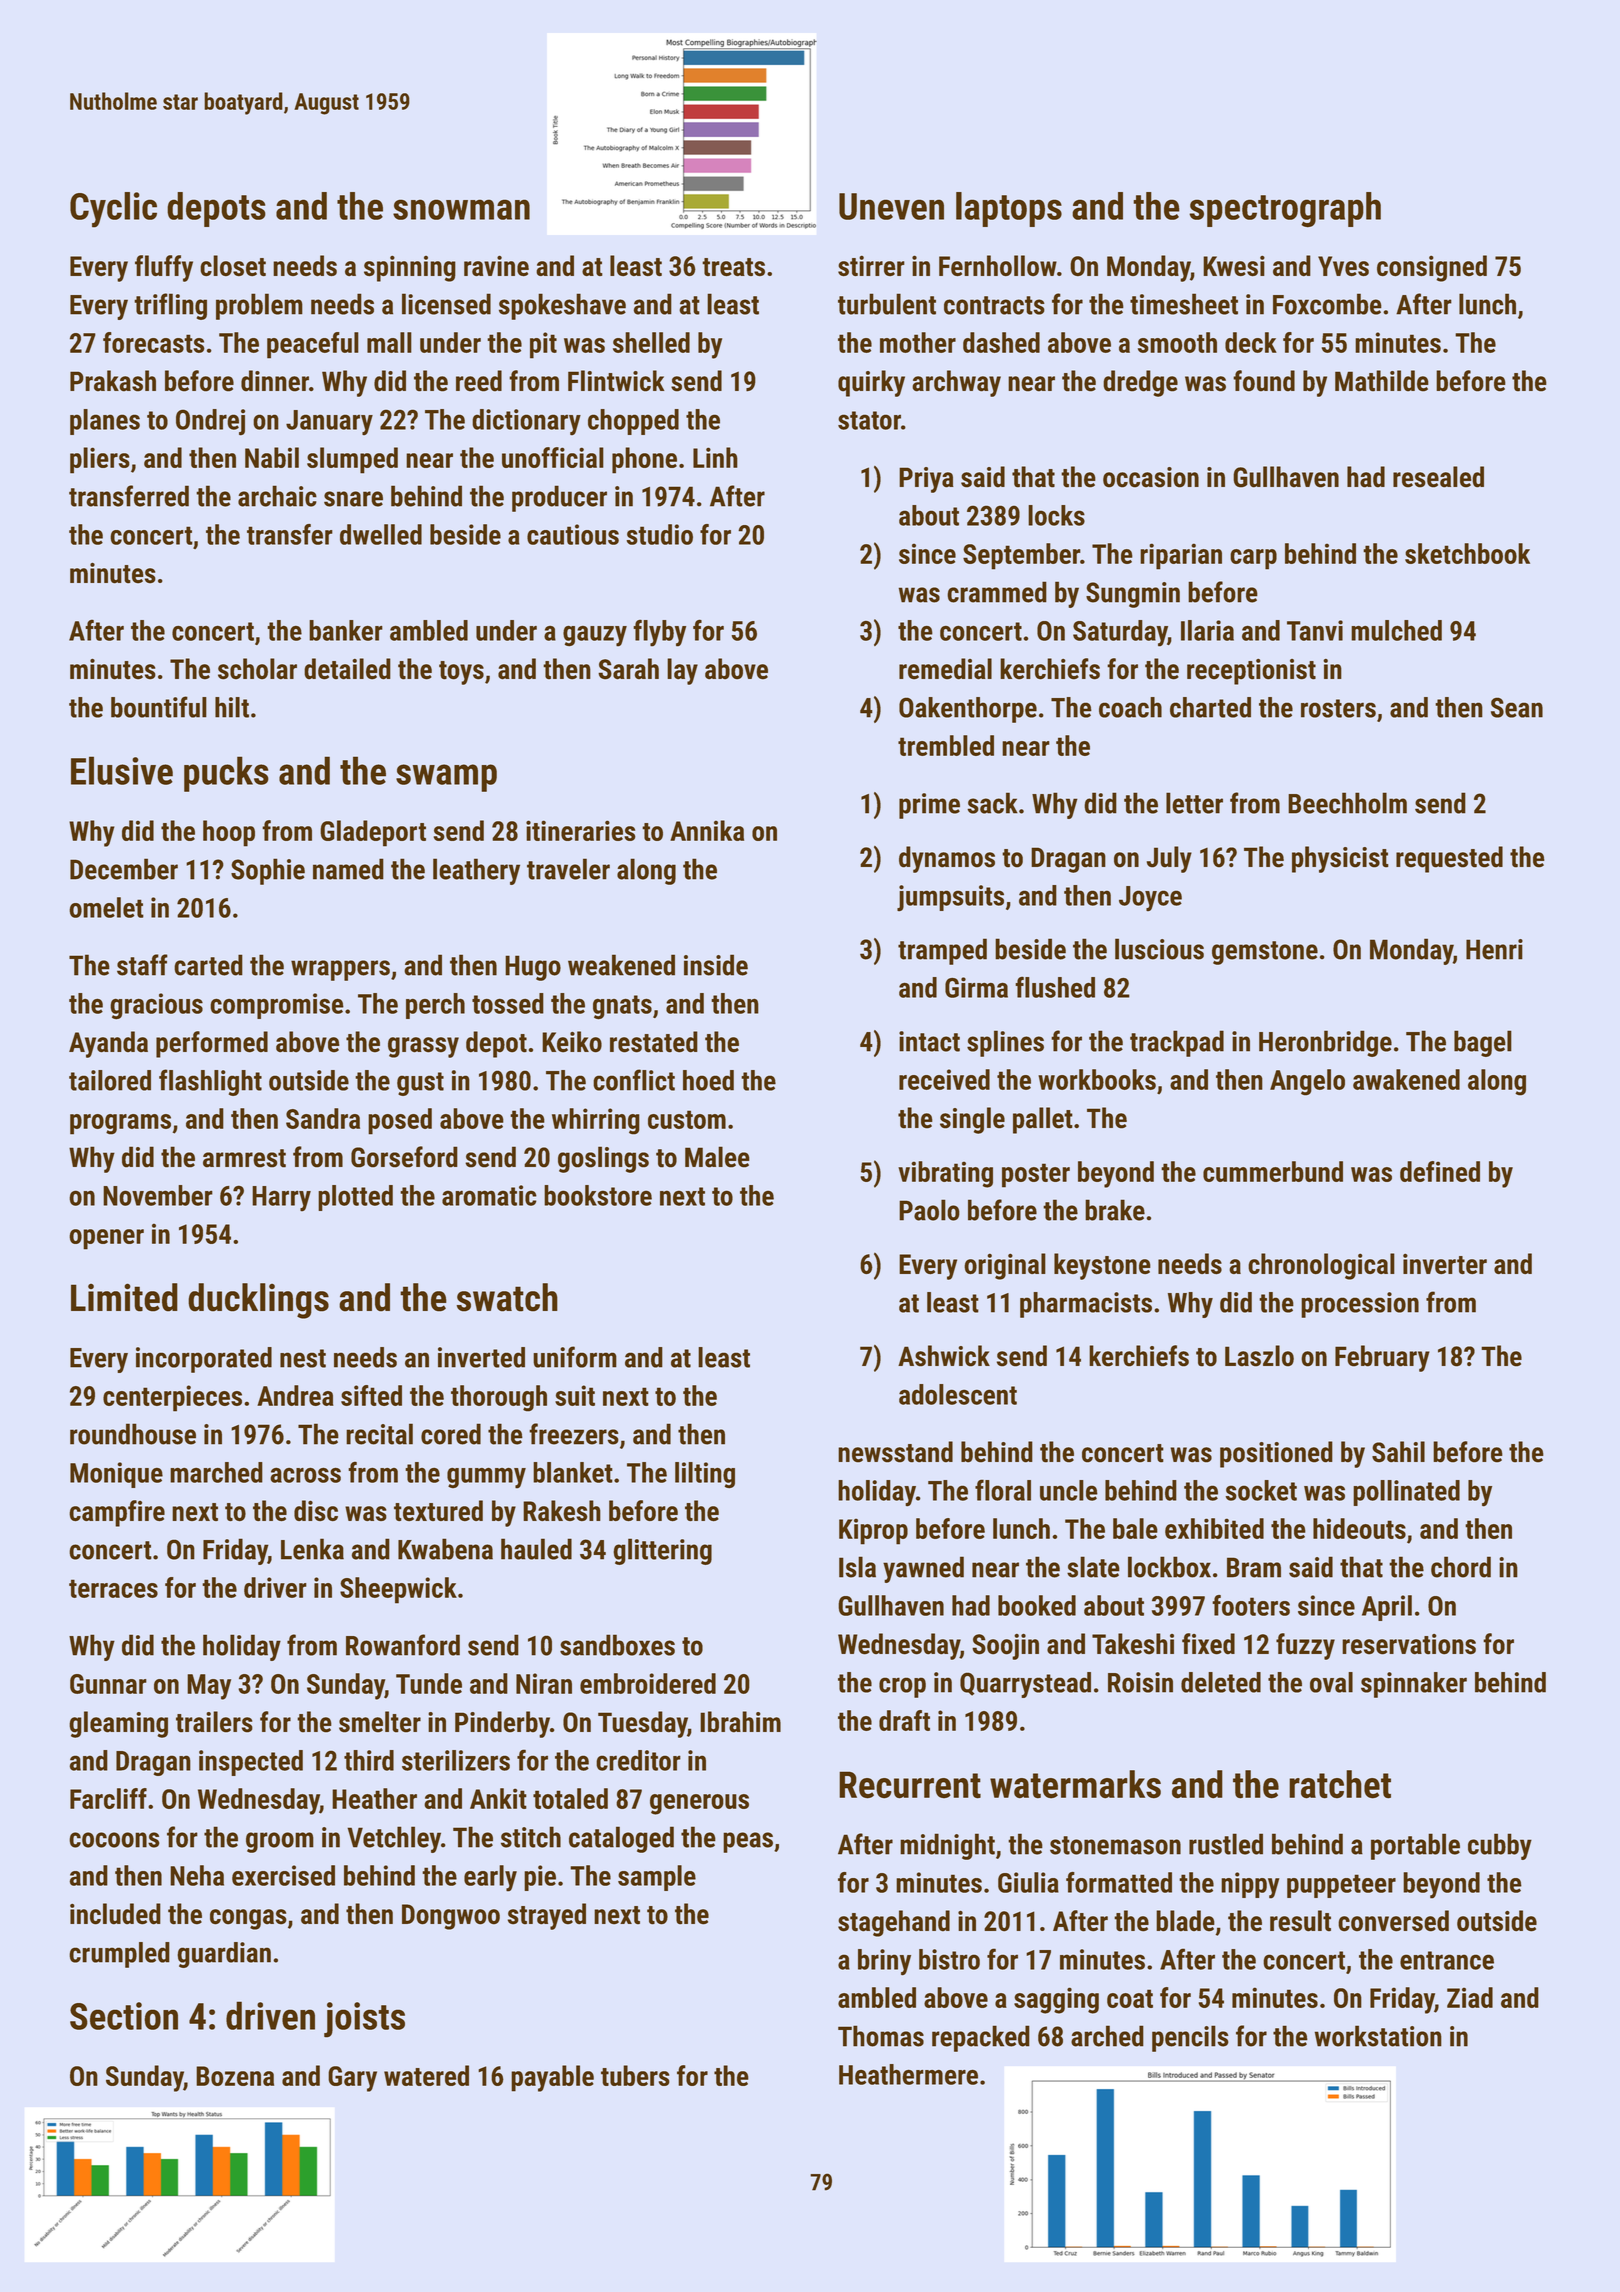  I want to click on Bozena, so click(235, 2076).
